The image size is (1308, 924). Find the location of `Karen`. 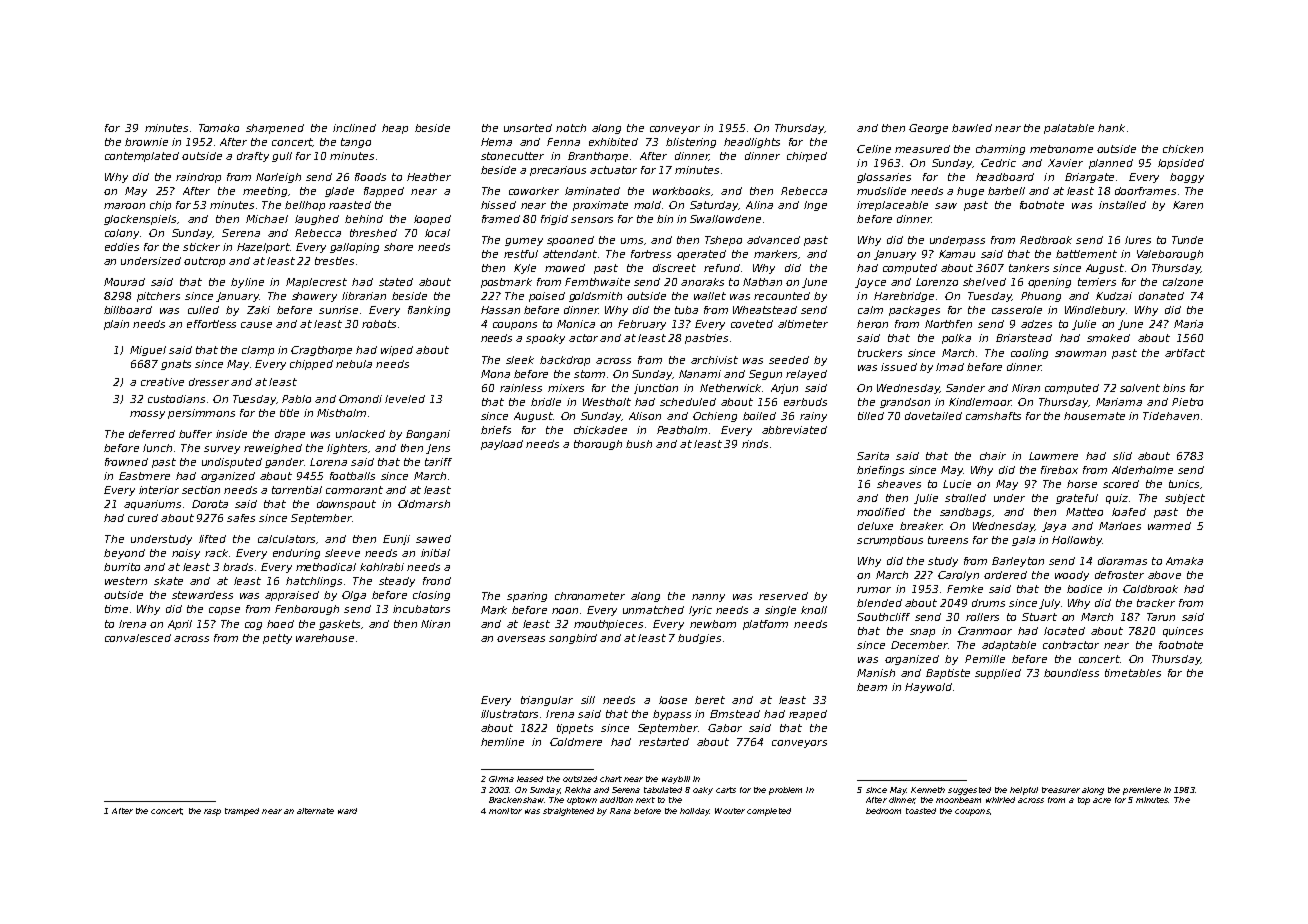

Karen is located at coordinates (1188, 205).
